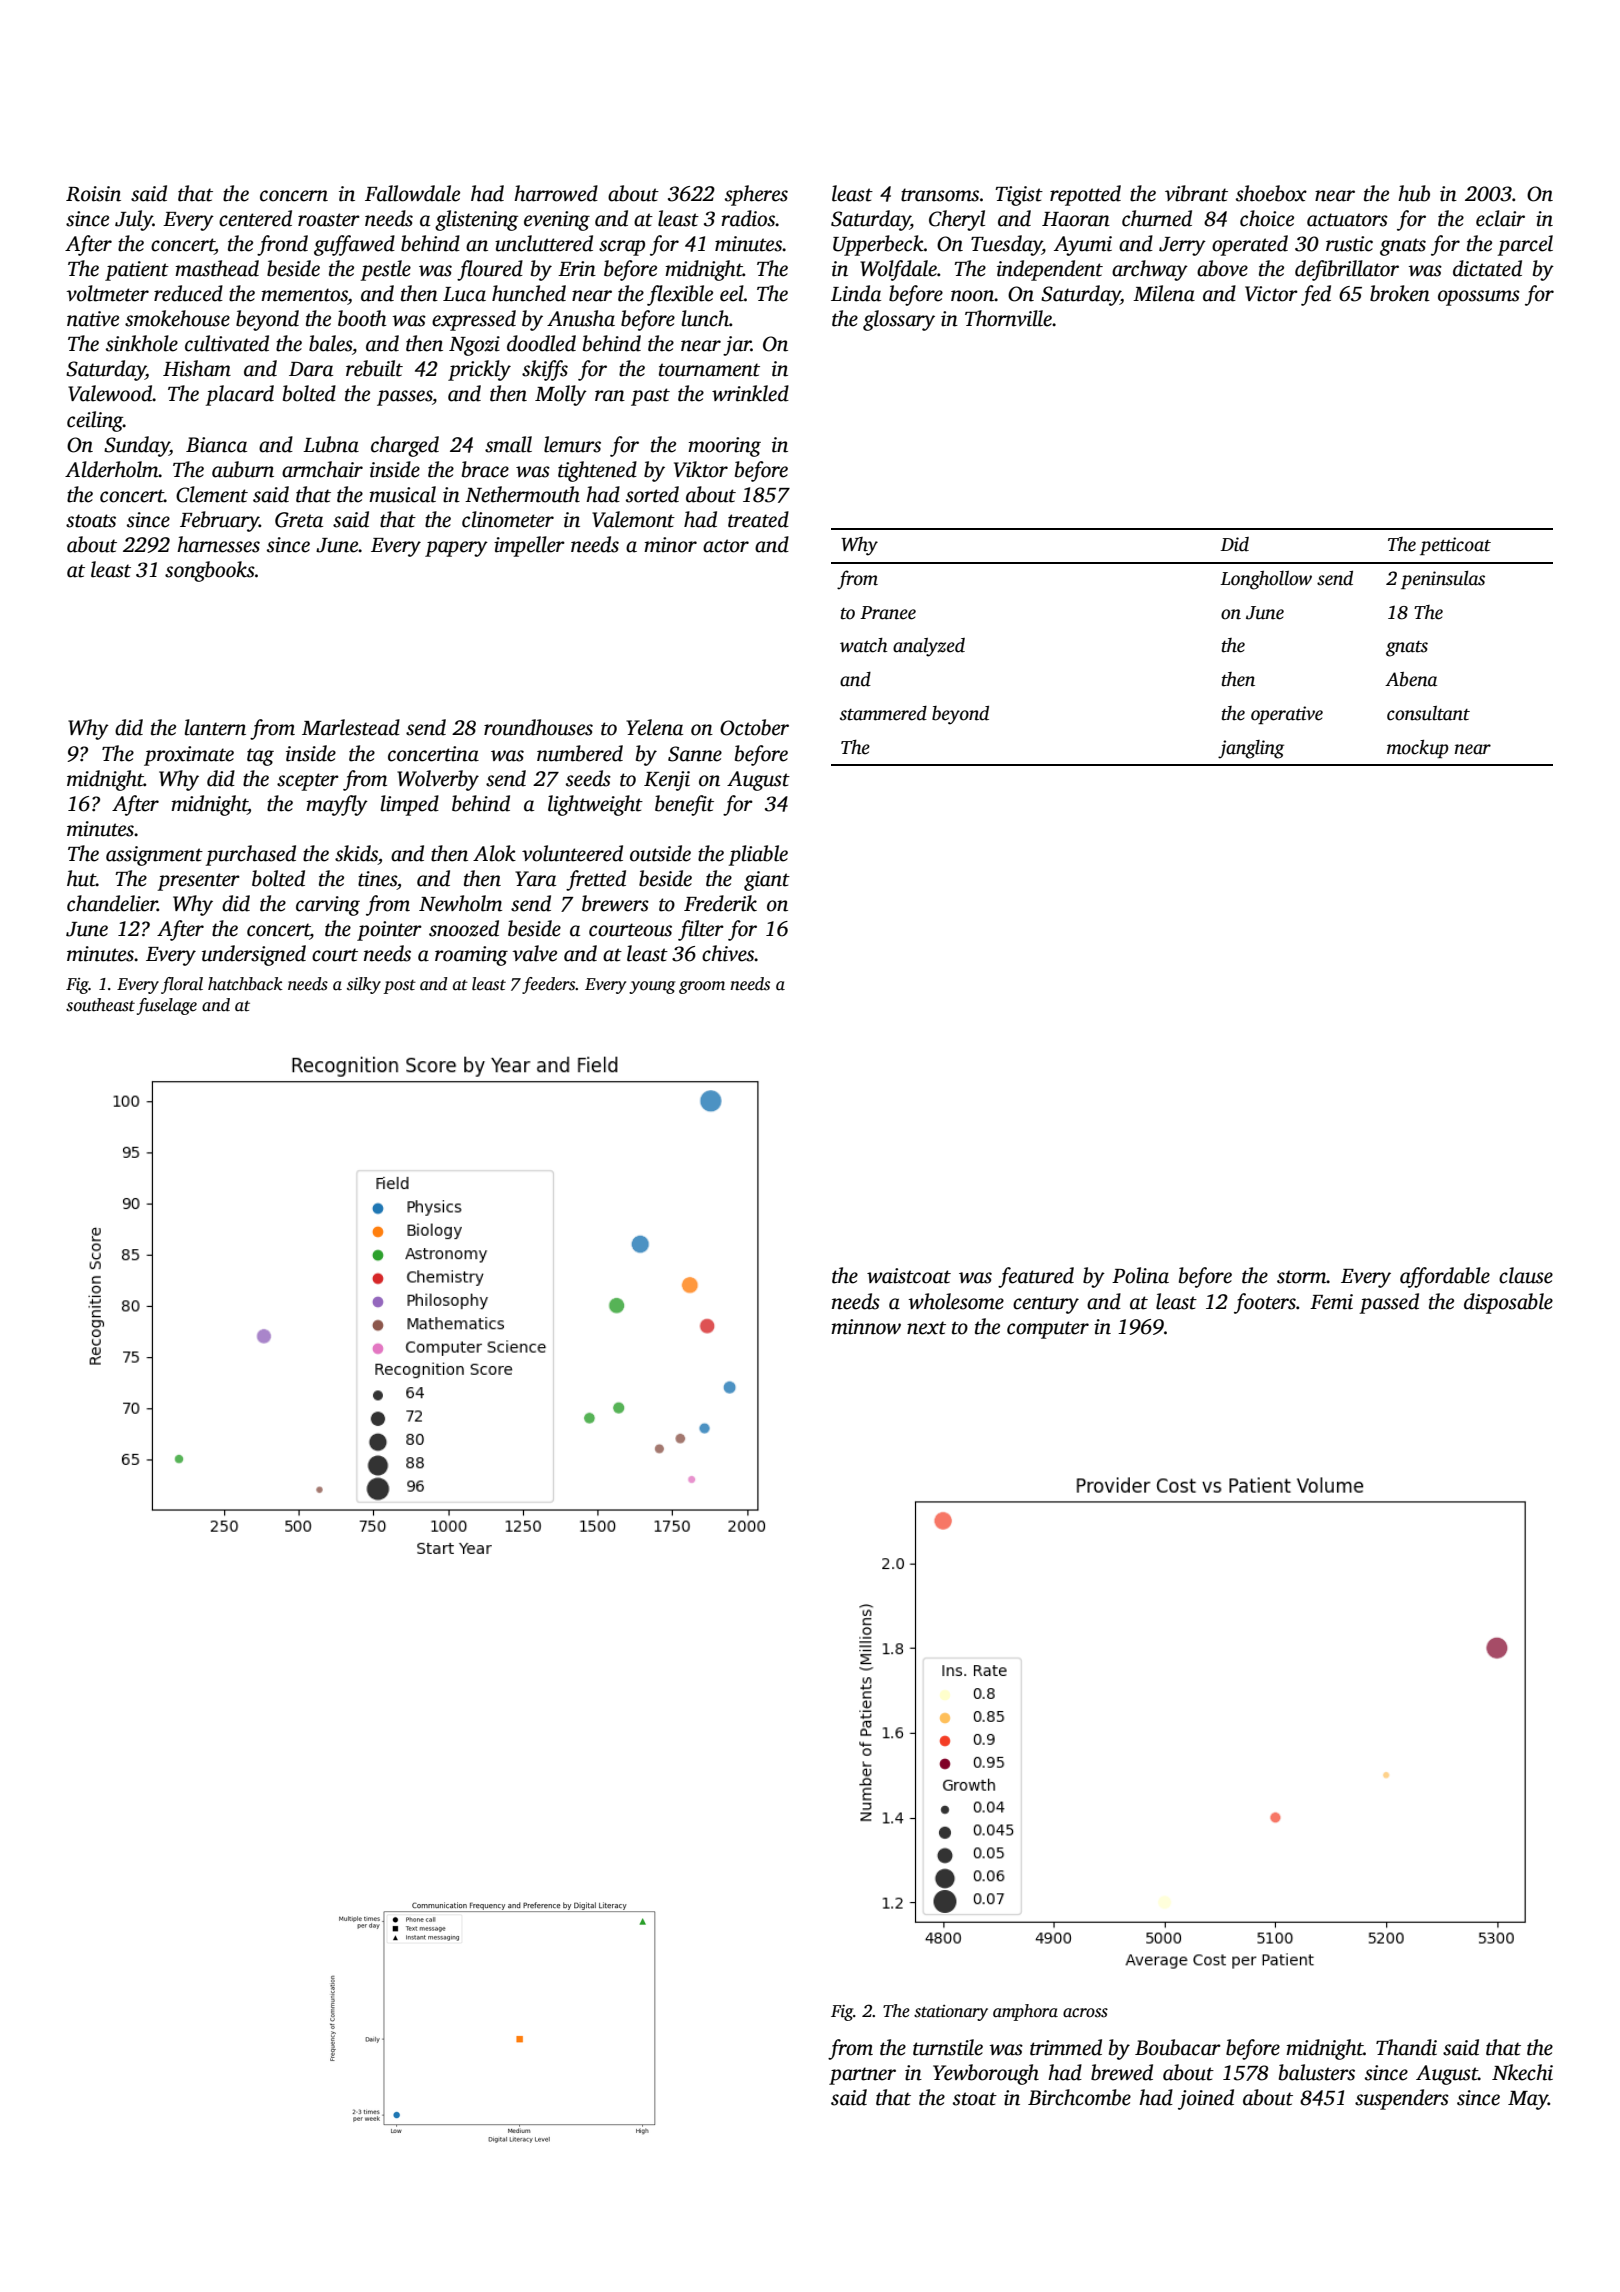 This image has width=1620, height=2292. What do you see at coordinates (100, 1005) in the image?
I see `southeast` at bounding box center [100, 1005].
